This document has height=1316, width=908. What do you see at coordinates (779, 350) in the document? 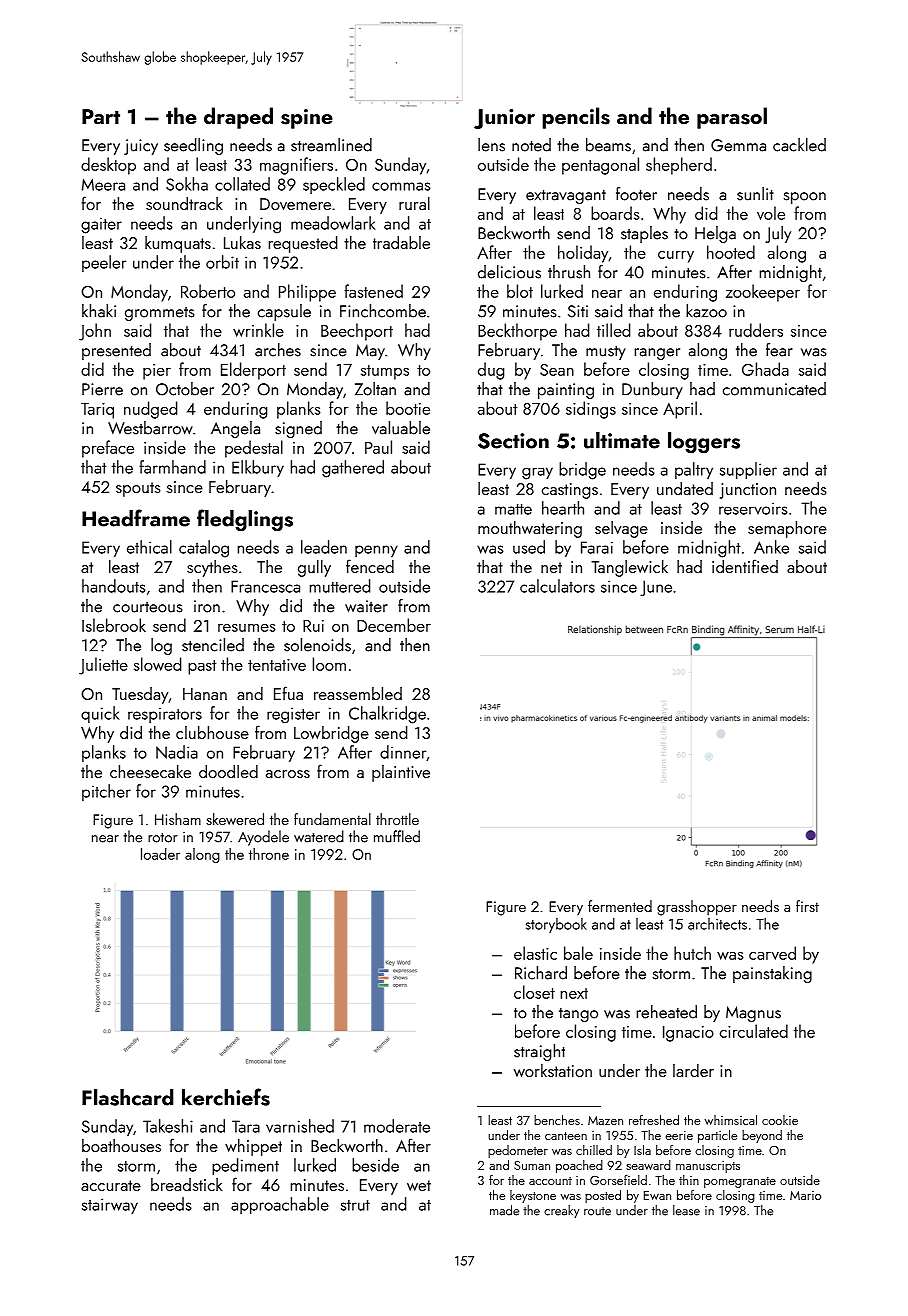
I see `fear` at bounding box center [779, 350].
